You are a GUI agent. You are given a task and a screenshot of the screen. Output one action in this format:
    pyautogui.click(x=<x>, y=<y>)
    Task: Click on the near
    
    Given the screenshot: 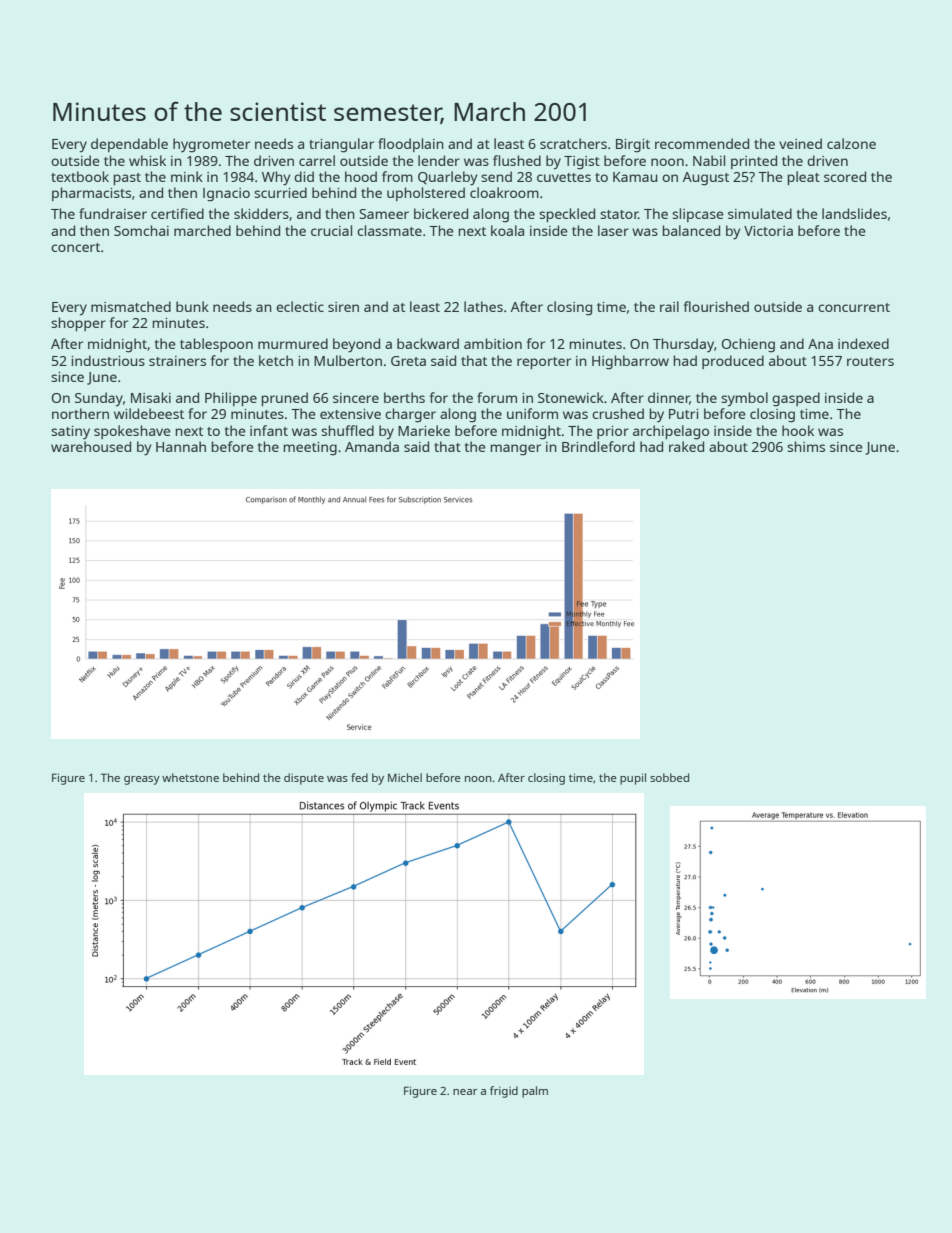 What is the action you would take?
    pyautogui.click(x=465, y=1092)
